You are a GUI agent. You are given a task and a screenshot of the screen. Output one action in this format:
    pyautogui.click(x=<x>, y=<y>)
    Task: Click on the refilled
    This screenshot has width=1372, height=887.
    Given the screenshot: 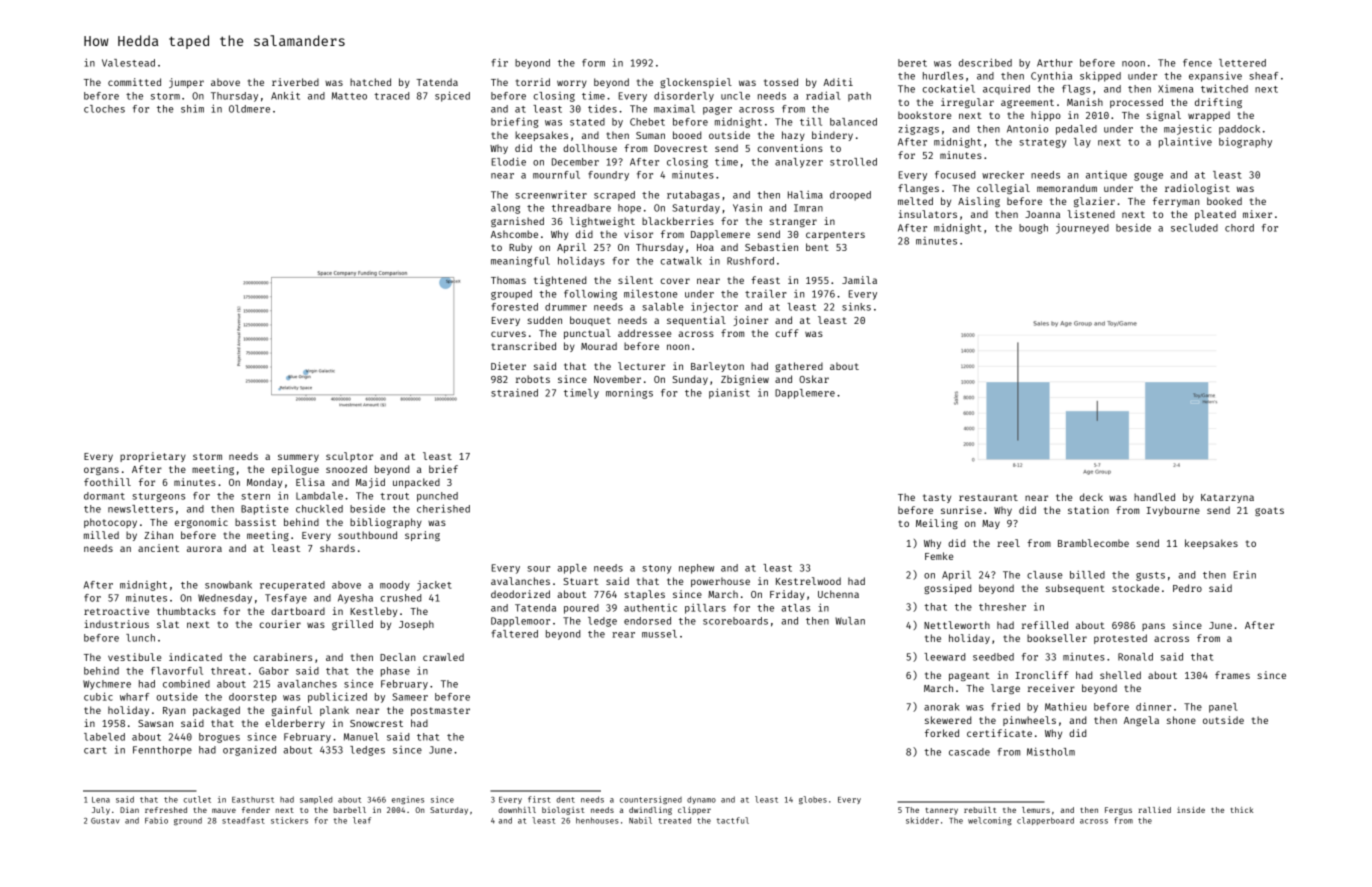 What is the action you would take?
    pyautogui.click(x=1045, y=625)
